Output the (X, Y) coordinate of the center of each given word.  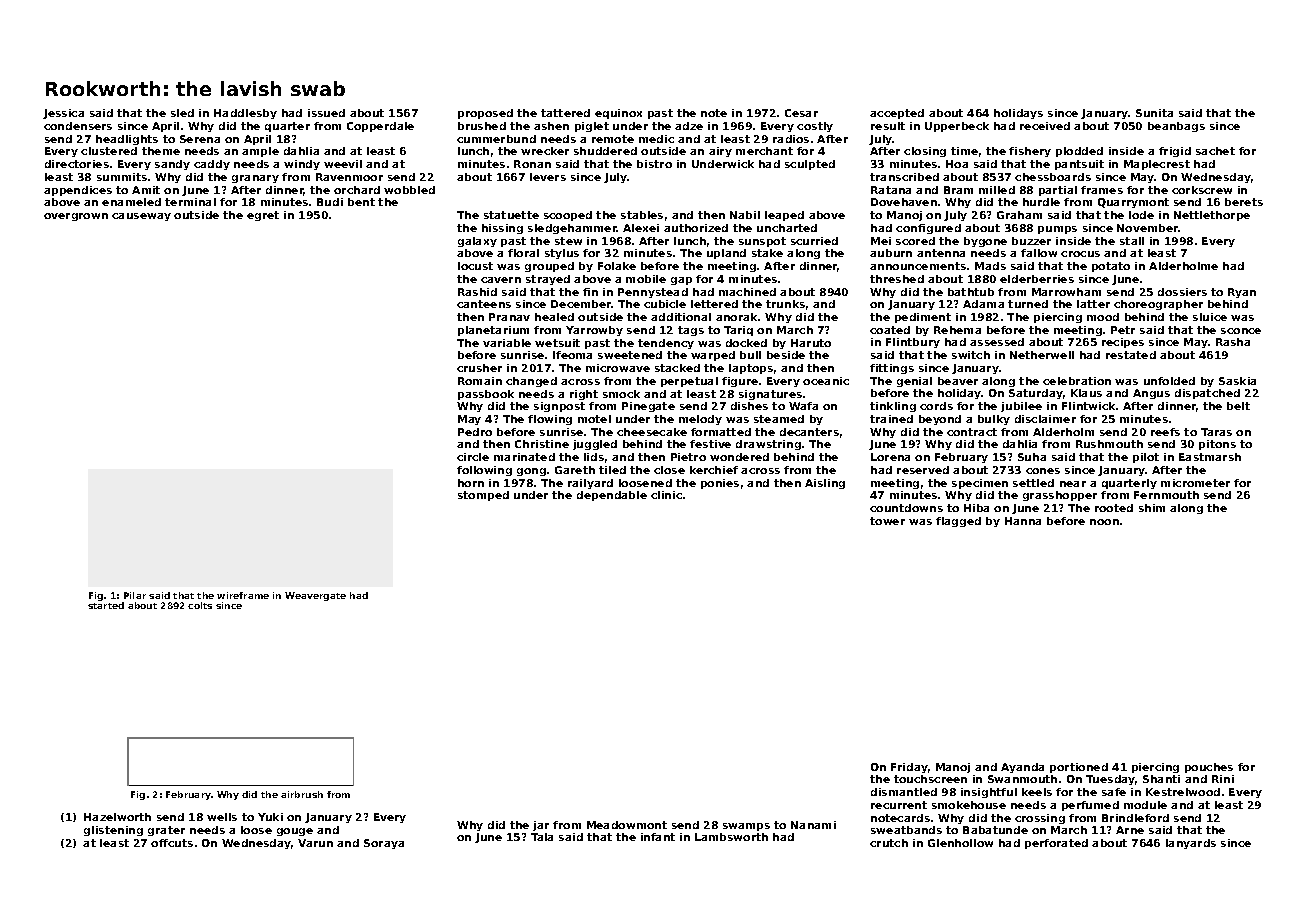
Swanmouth (1022, 779)
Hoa (957, 164)
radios (791, 139)
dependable (612, 496)
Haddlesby (245, 114)
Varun (315, 843)
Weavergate (315, 596)
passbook (486, 395)
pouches (1209, 768)
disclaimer (1045, 419)
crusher (479, 368)
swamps (746, 827)
